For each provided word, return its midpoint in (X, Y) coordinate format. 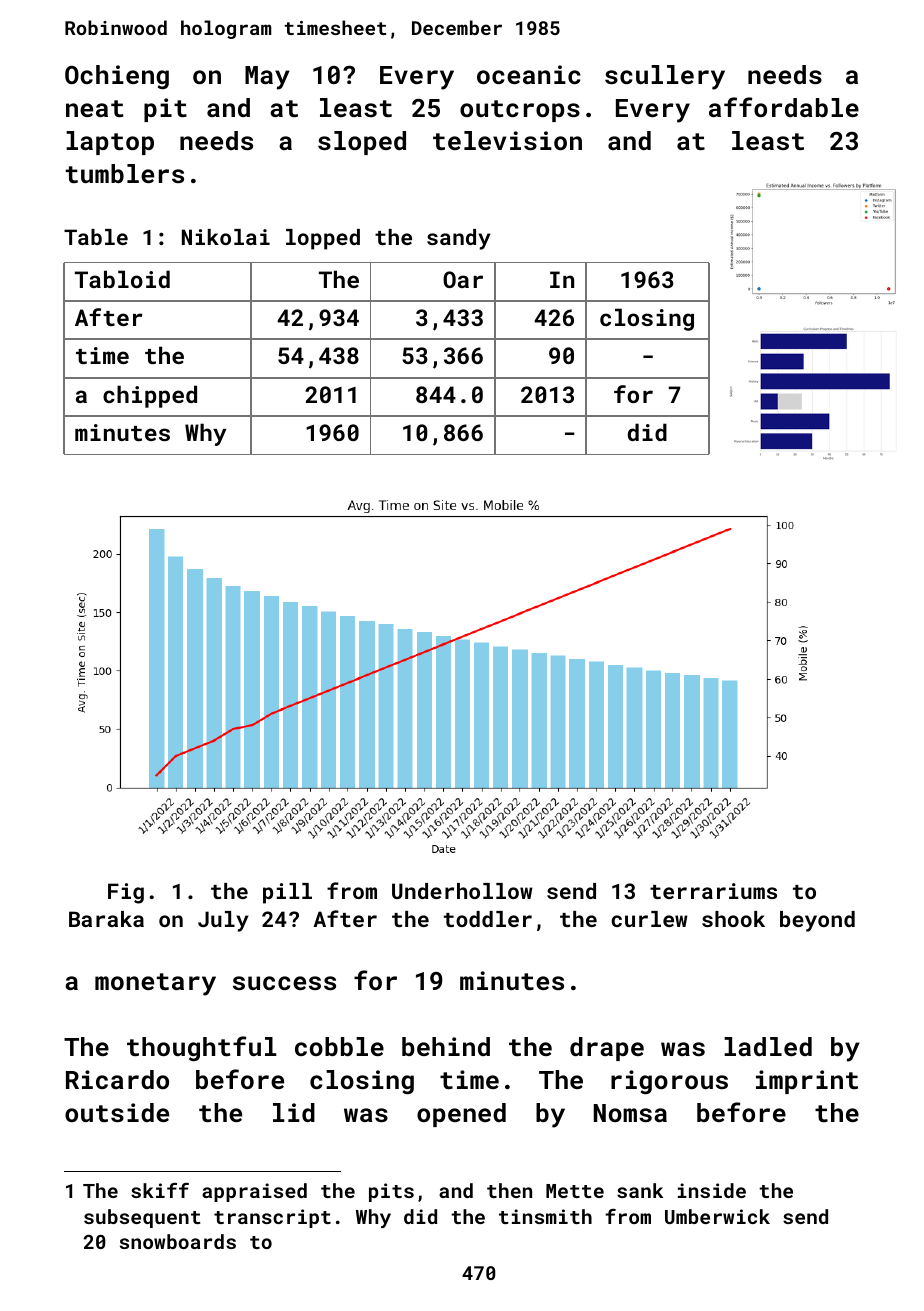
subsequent (142, 1218)
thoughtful (202, 1048)
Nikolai (226, 237)
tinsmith (545, 1216)
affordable (784, 107)
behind (446, 1046)
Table (96, 237)
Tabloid (122, 279)
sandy (459, 239)
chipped (150, 396)
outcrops (520, 111)
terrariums (713, 891)
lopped (323, 239)
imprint (807, 1082)
